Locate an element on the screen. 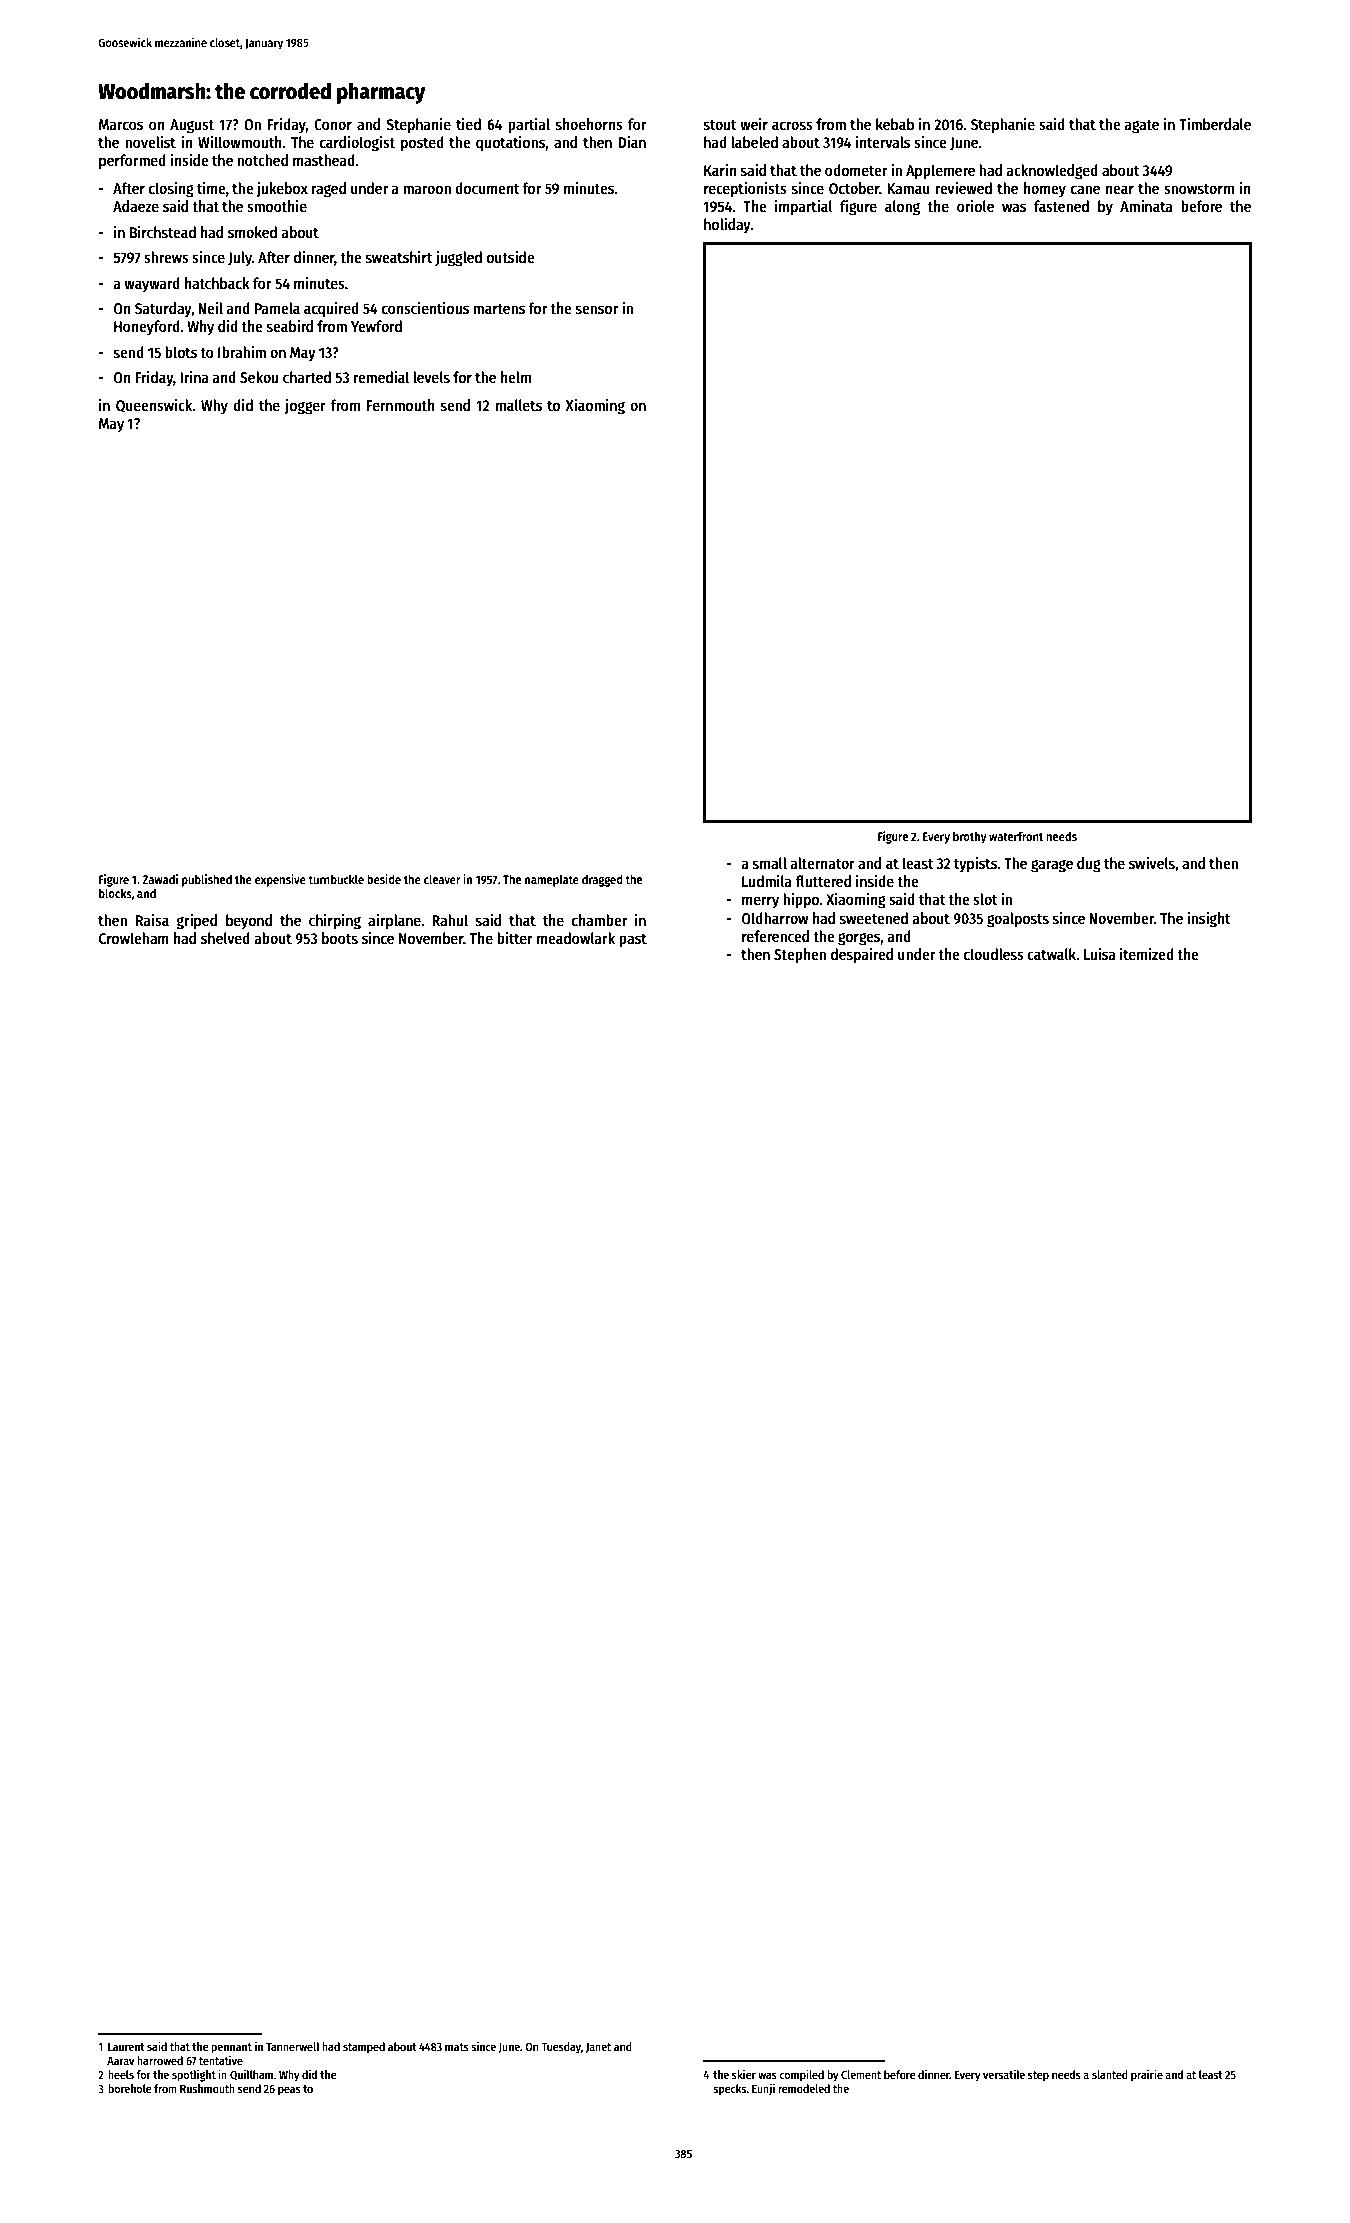 This screenshot has width=1350, height=2223. cardiologist is located at coordinates (357, 144).
